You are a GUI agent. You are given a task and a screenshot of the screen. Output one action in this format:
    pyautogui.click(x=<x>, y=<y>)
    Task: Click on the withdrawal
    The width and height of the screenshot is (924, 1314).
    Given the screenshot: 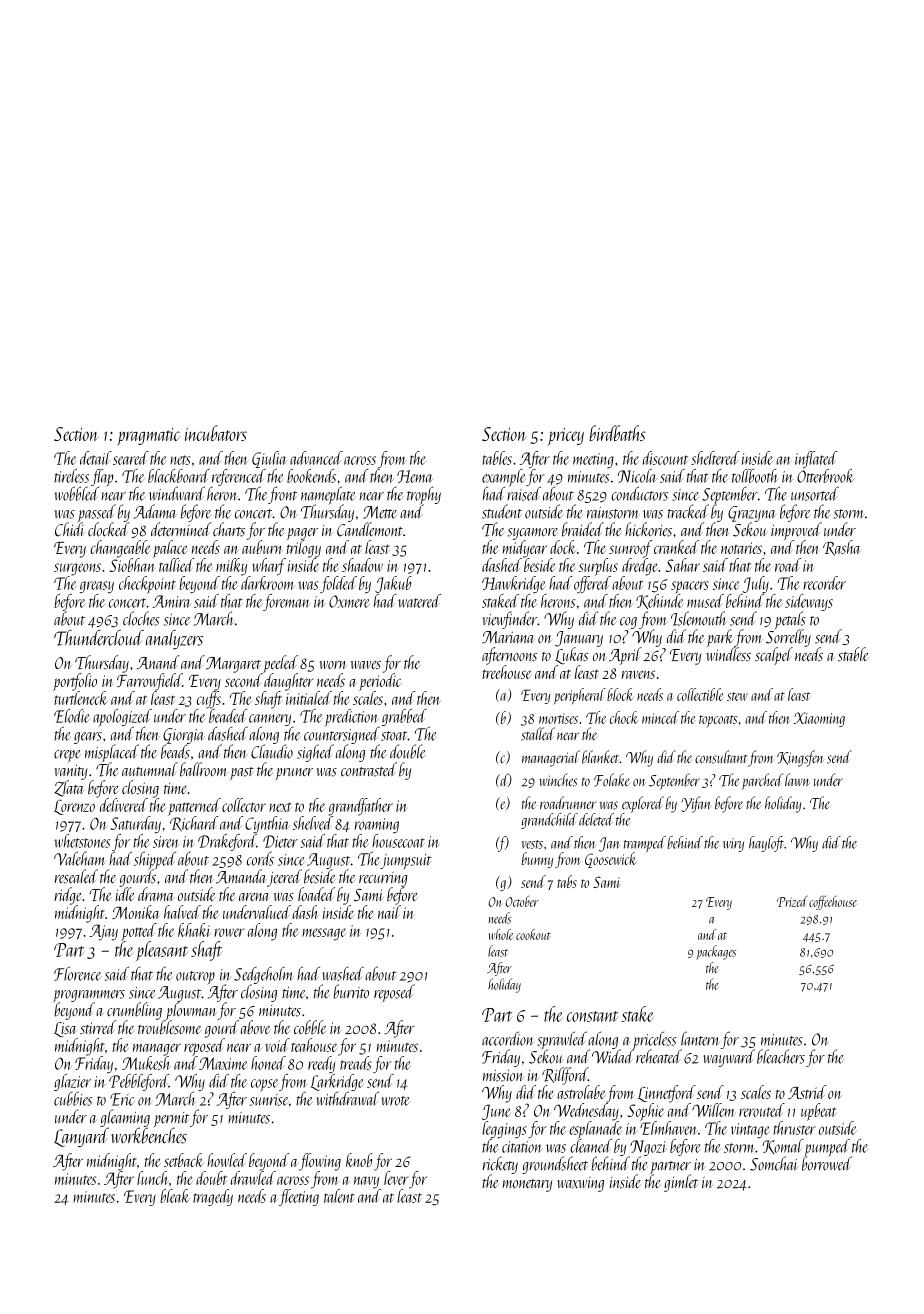 What is the action you would take?
    pyautogui.click(x=347, y=1098)
